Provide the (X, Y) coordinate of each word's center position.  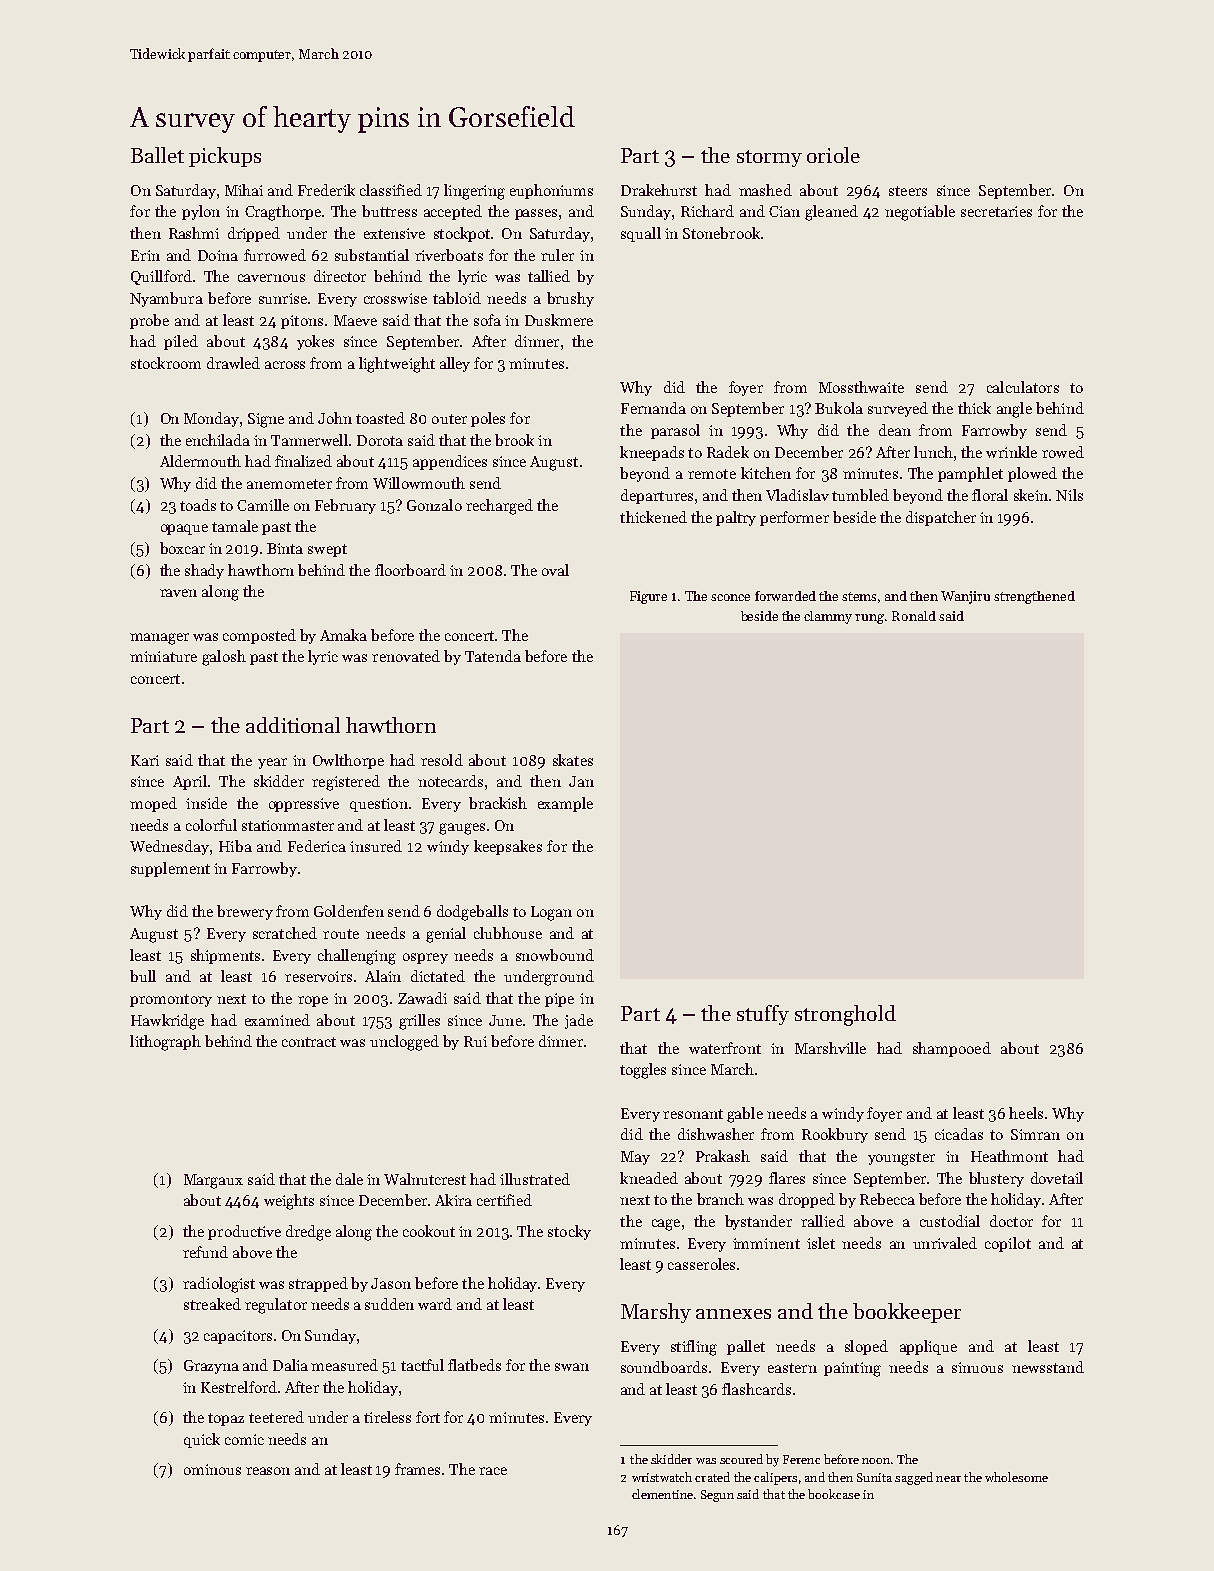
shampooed (952, 1049)
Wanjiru (965, 597)
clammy (828, 617)
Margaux (213, 1181)
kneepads (652, 453)
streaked (212, 1304)
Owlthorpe (348, 761)
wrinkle (1011, 452)
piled (181, 342)
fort (428, 1417)
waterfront (725, 1048)
